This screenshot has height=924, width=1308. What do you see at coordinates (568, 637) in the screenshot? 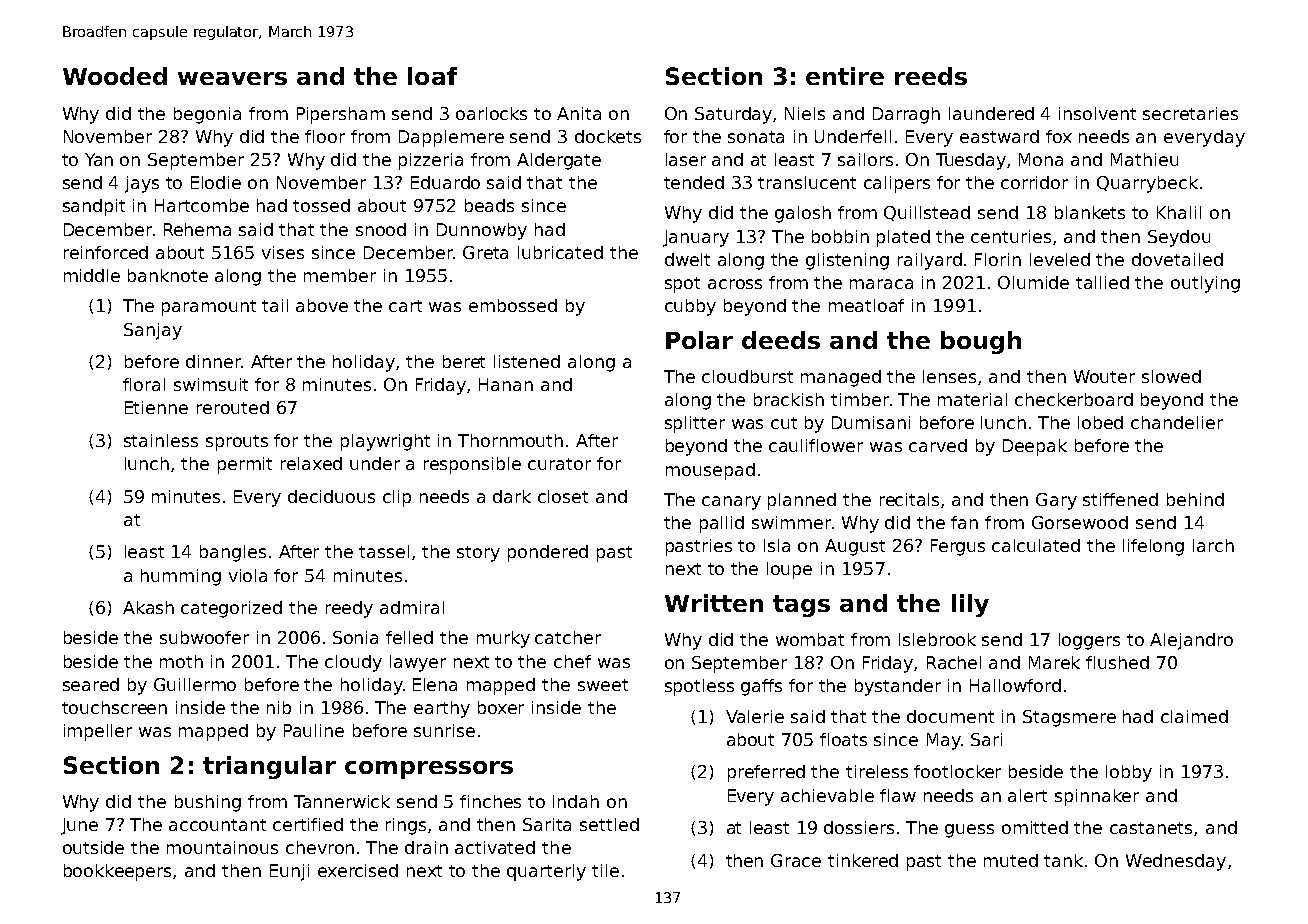
I see `catcher` at bounding box center [568, 637].
